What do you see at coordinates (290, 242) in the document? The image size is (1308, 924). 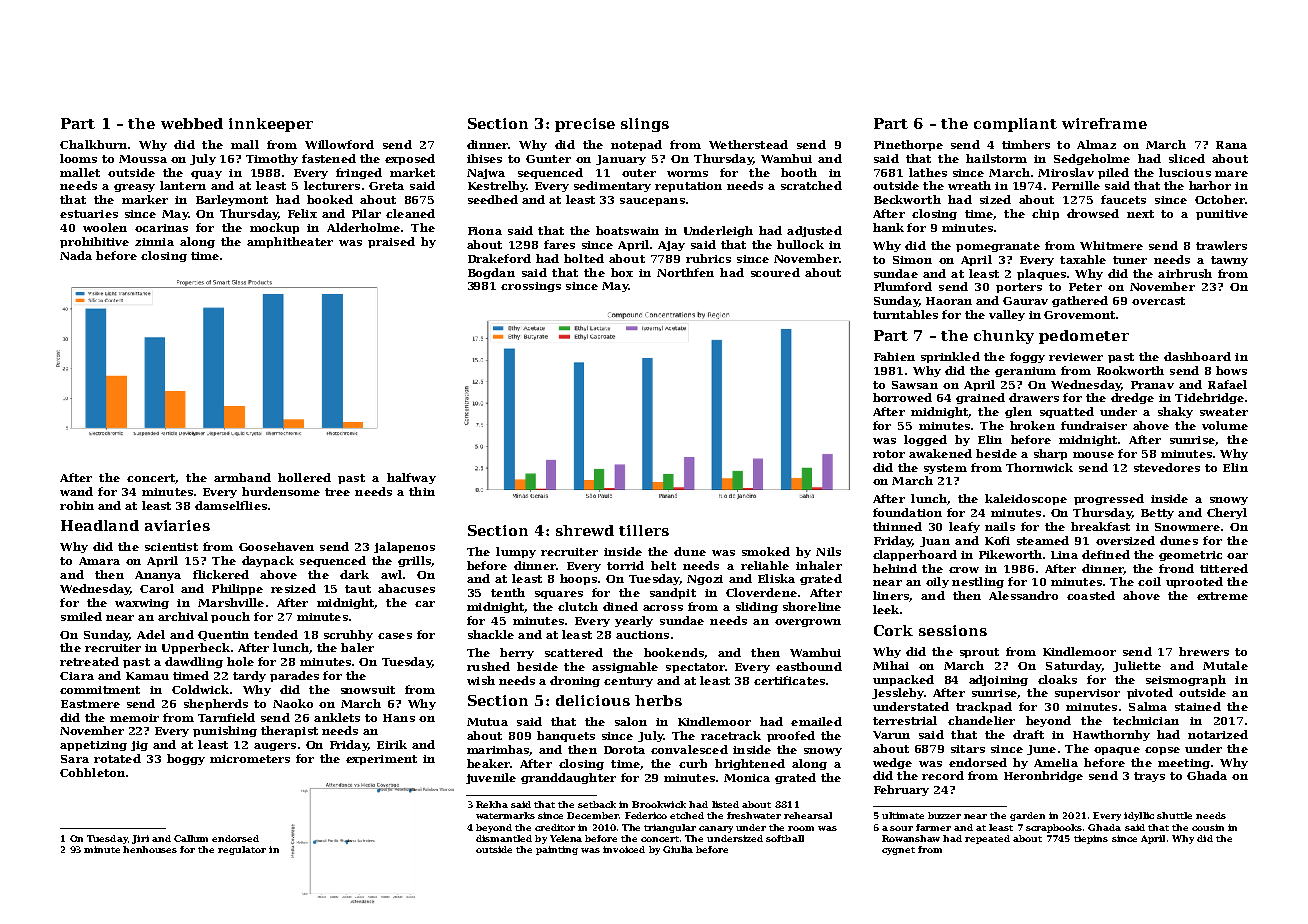 I see `amphitheater` at bounding box center [290, 242].
